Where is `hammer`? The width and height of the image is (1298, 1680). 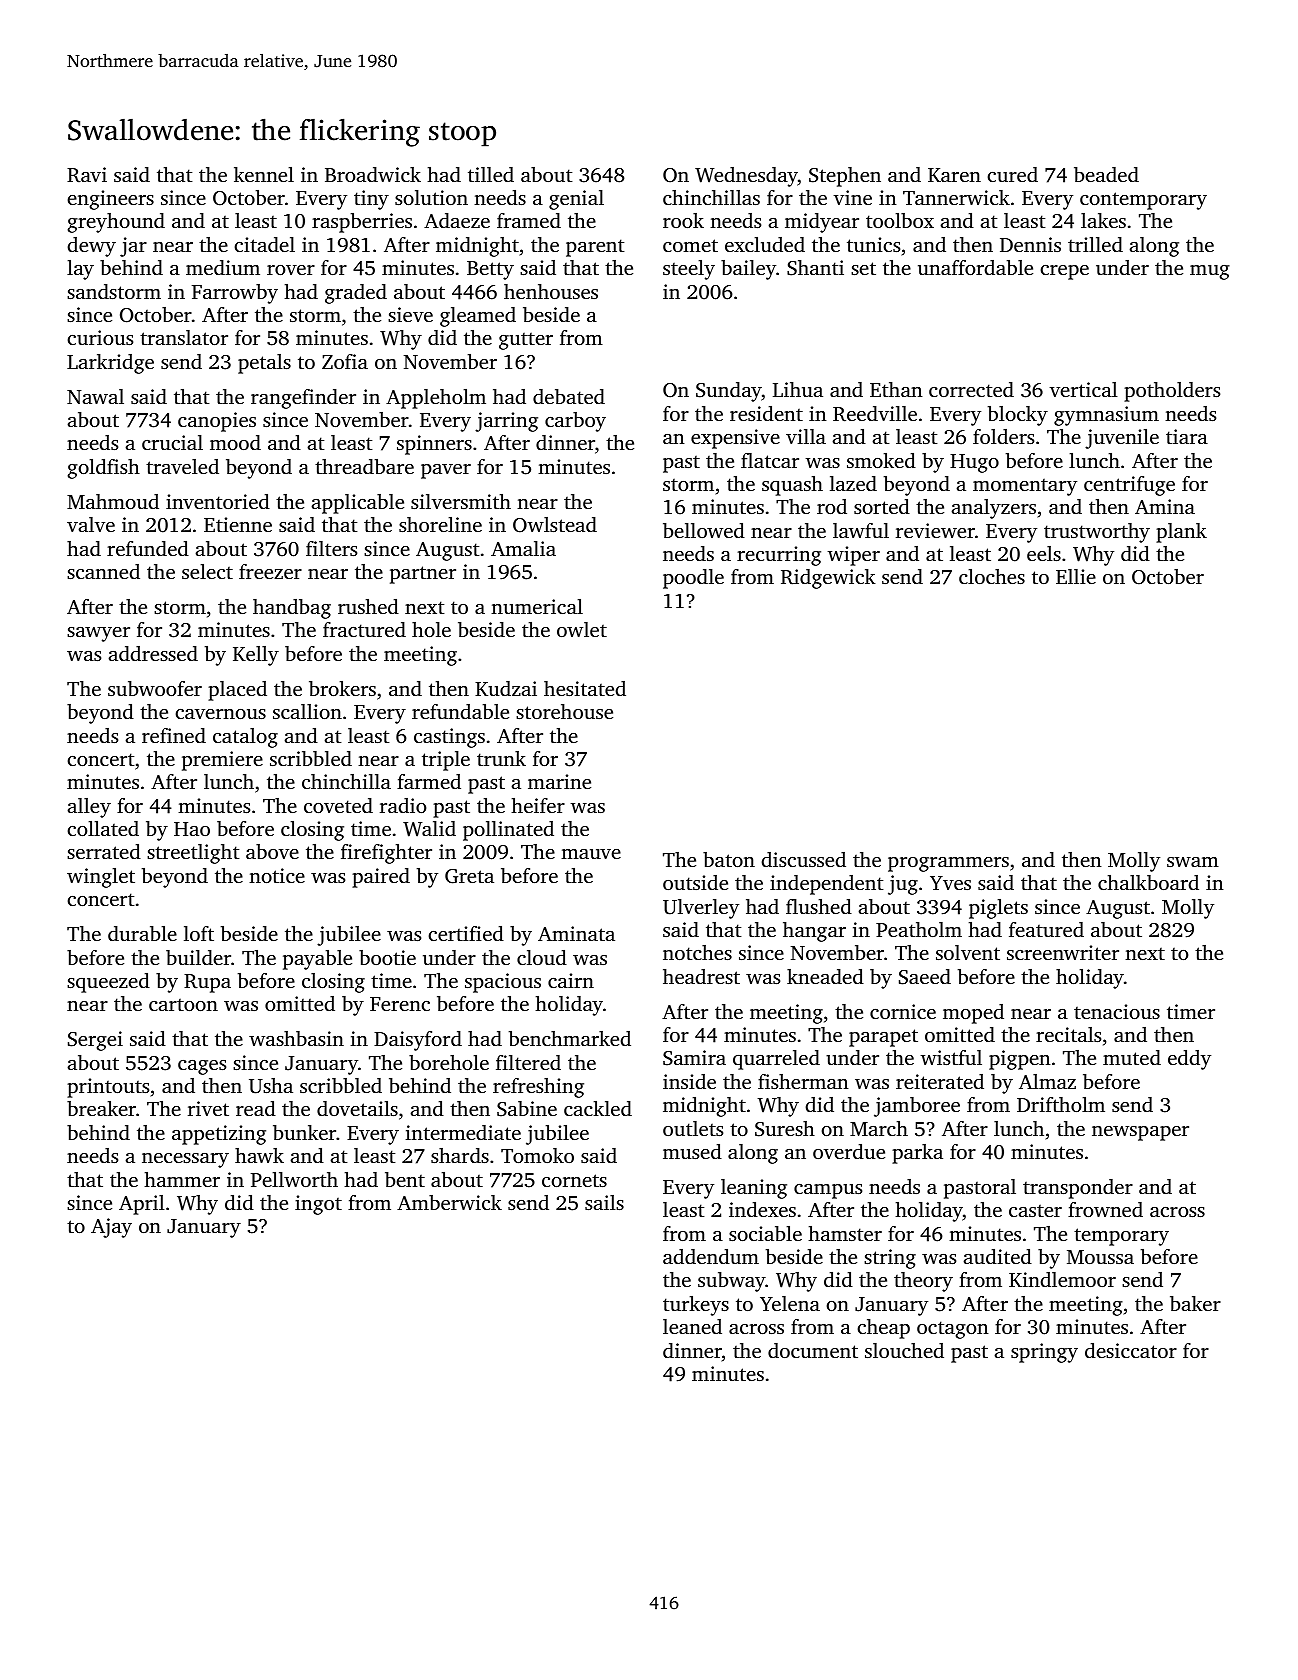 hammer is located at coordinates (182, 1179).
